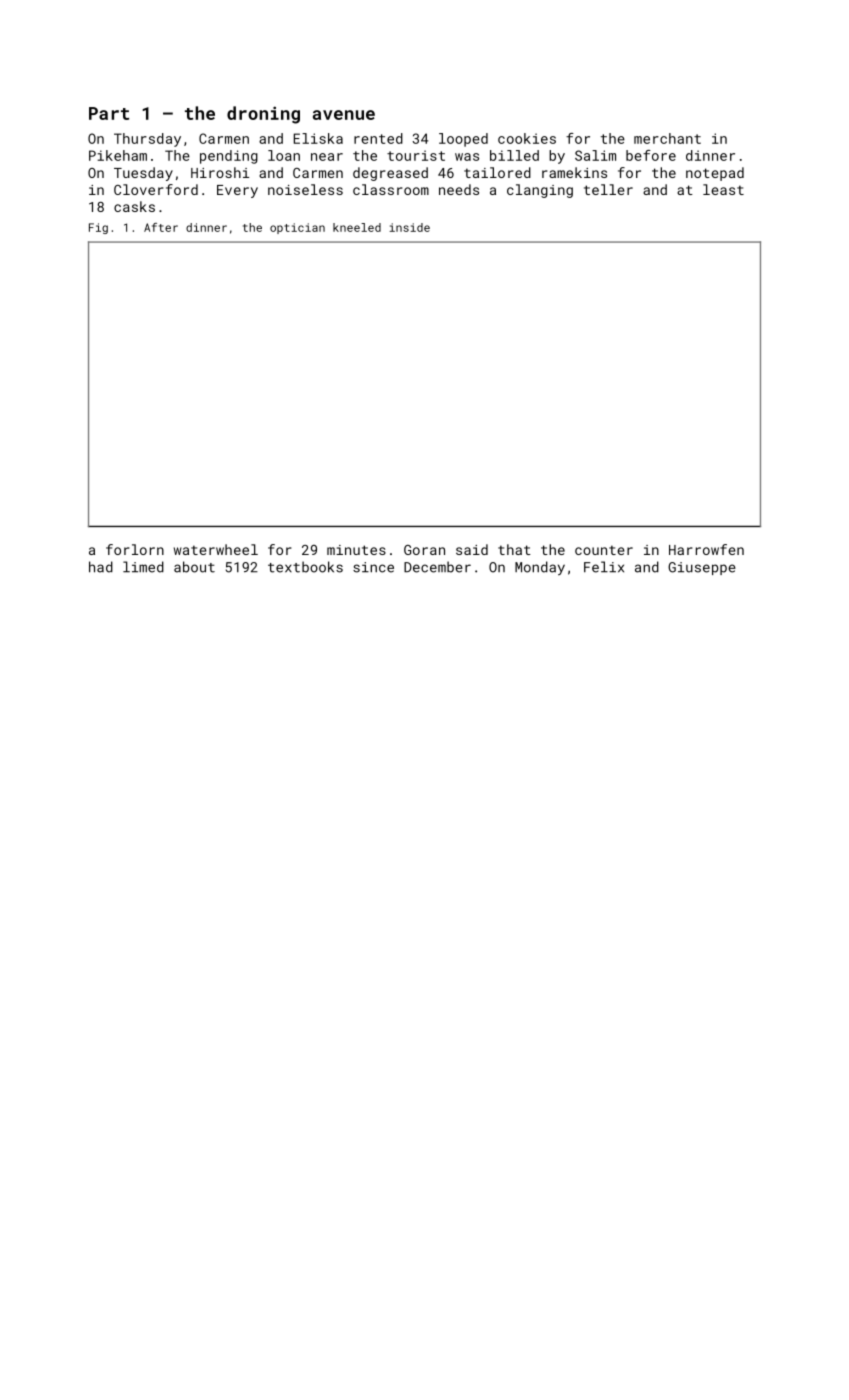  I want to click on that, so click(514, 549).
